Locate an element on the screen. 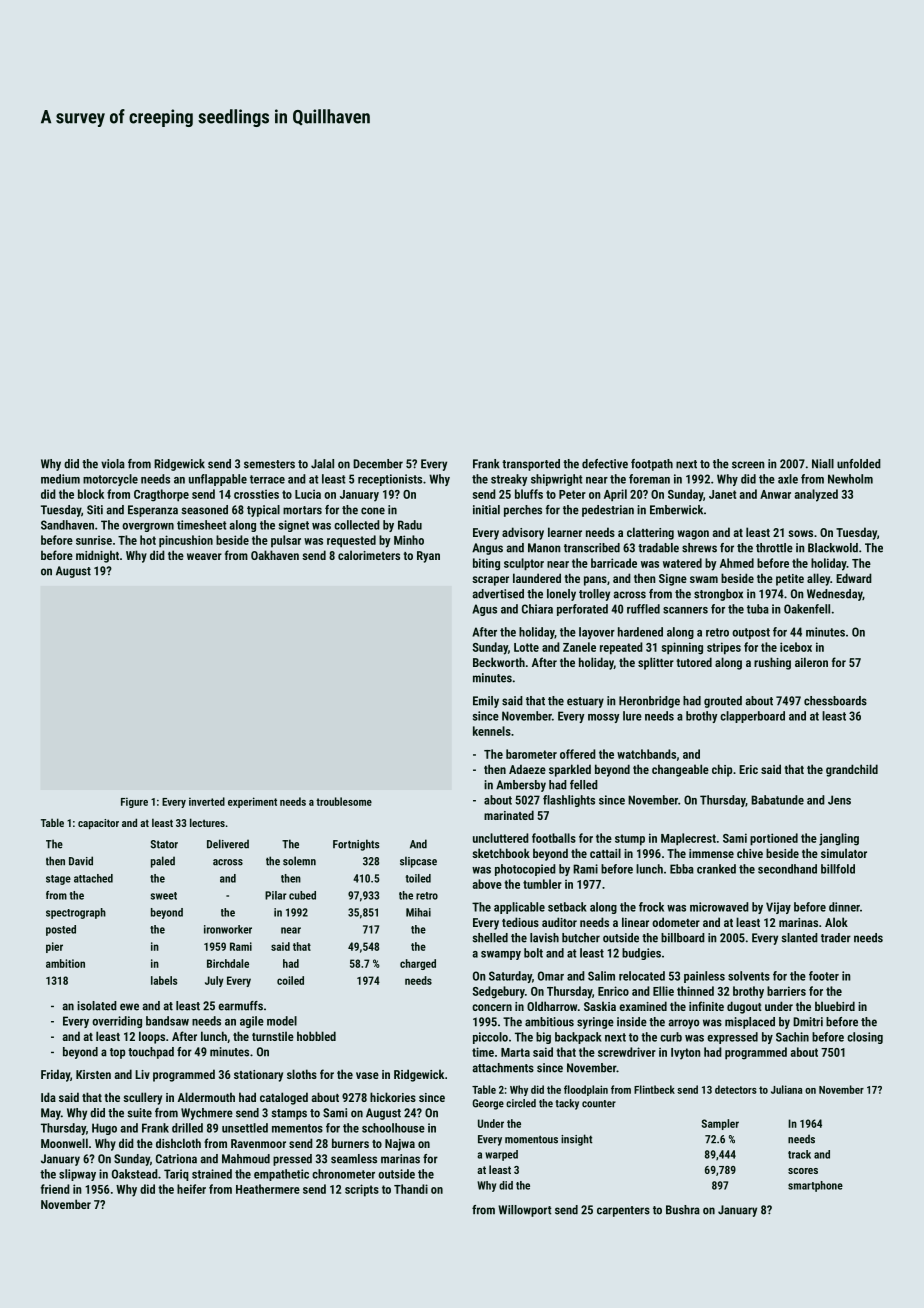  Willowport is located at coordinates (525, 1211).
